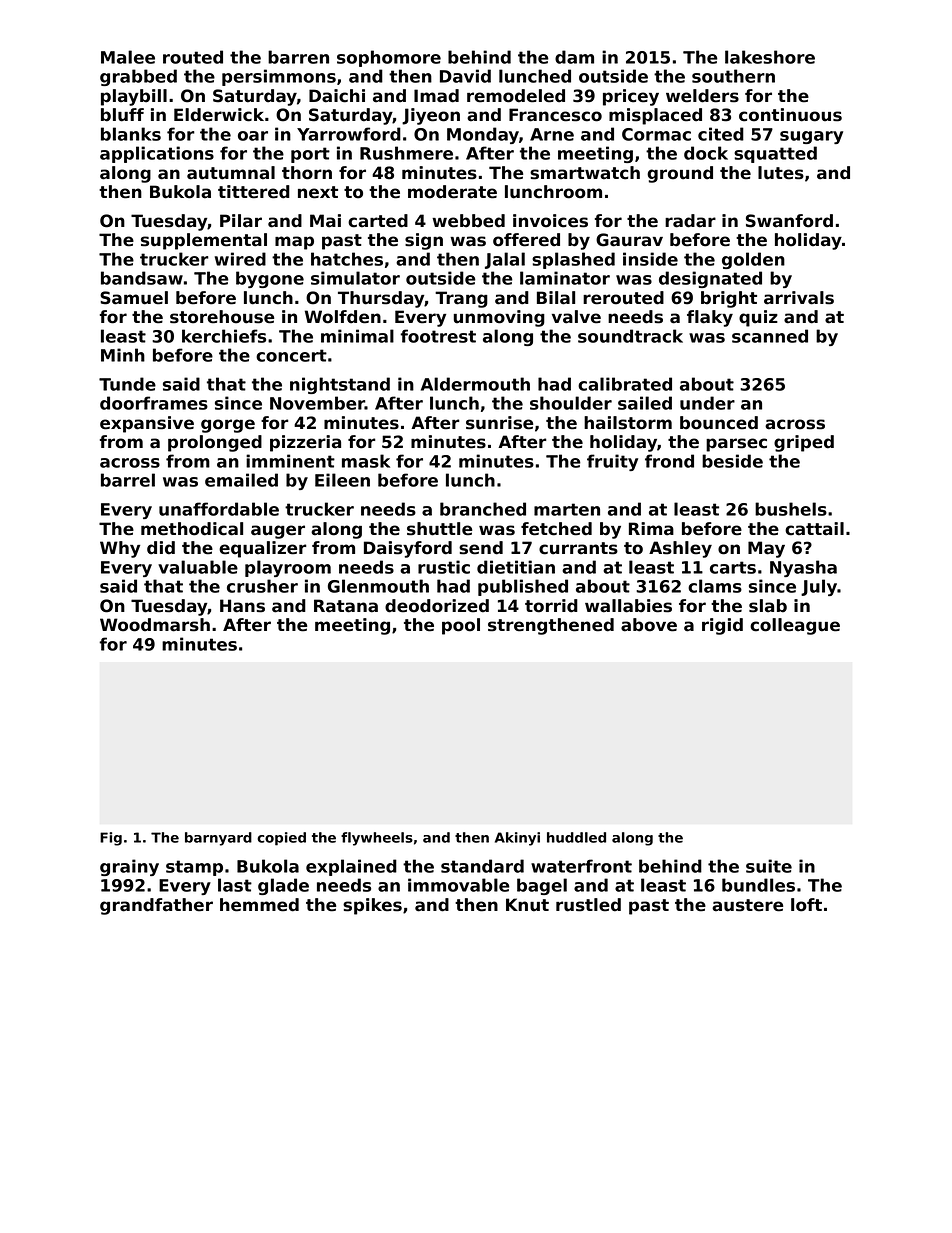 The image size is (952, 1233). I want to click on Why, so click(120, 549).
